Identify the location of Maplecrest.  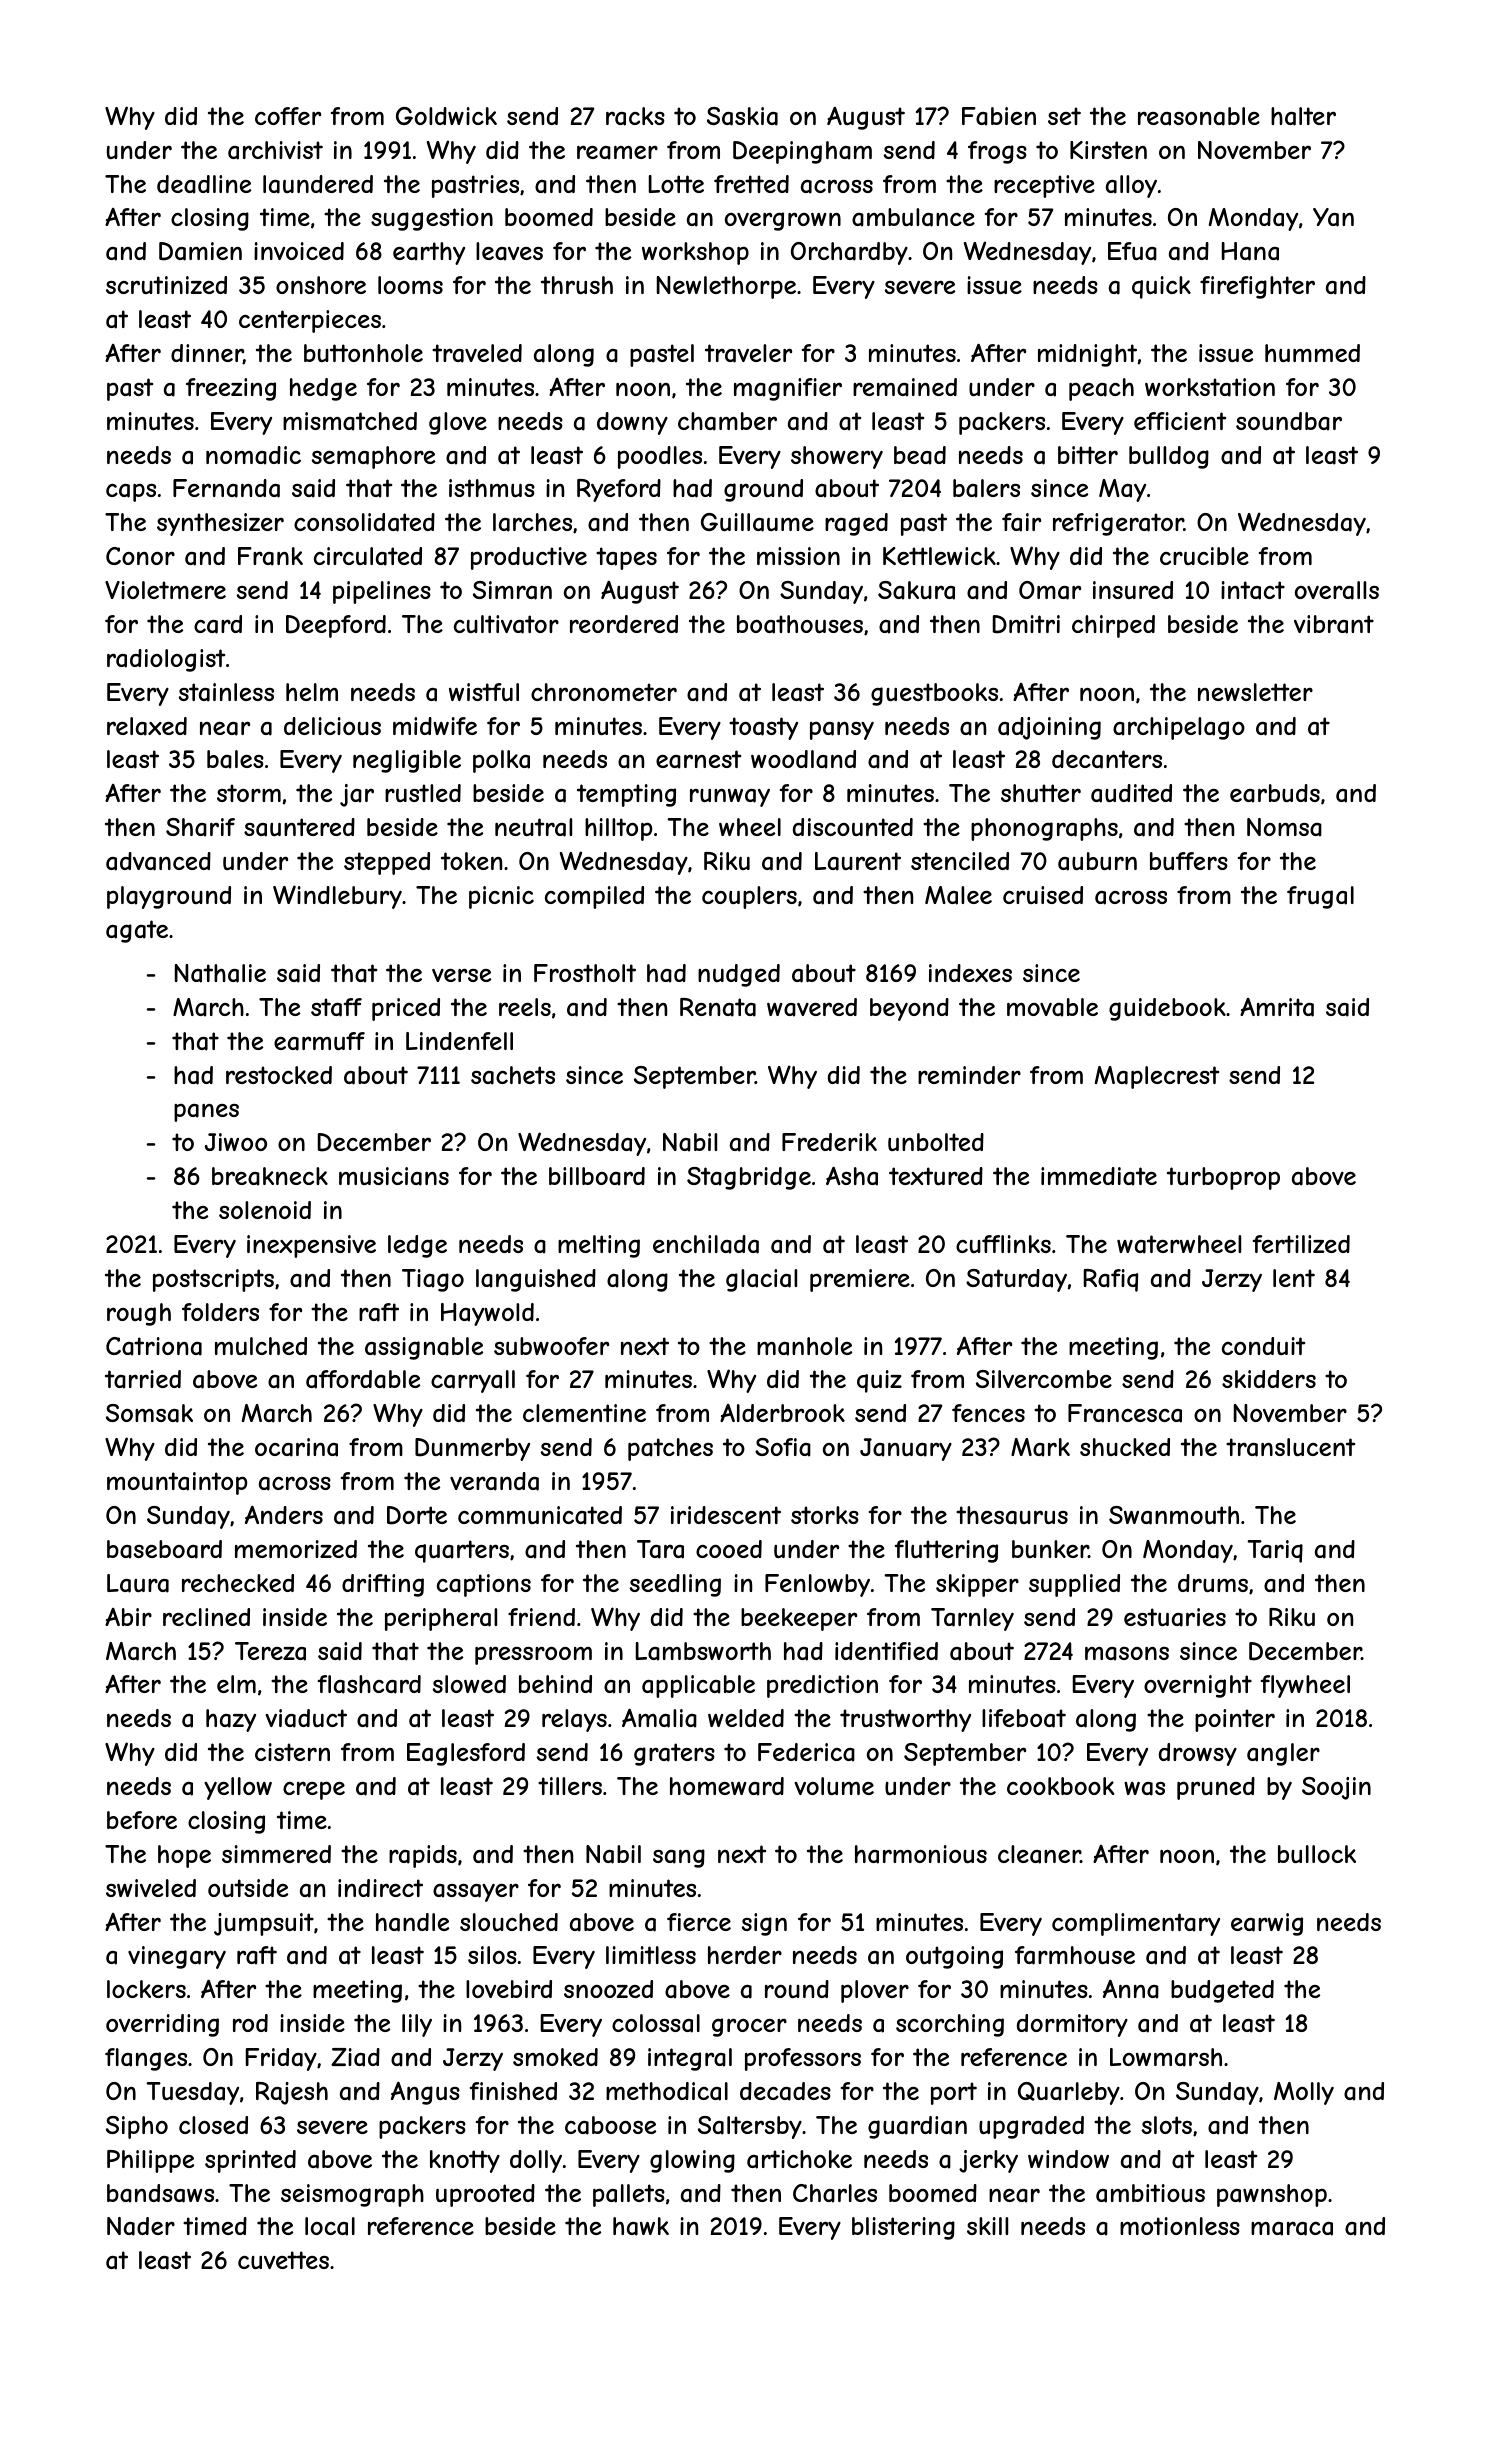
(1157, 1077).
